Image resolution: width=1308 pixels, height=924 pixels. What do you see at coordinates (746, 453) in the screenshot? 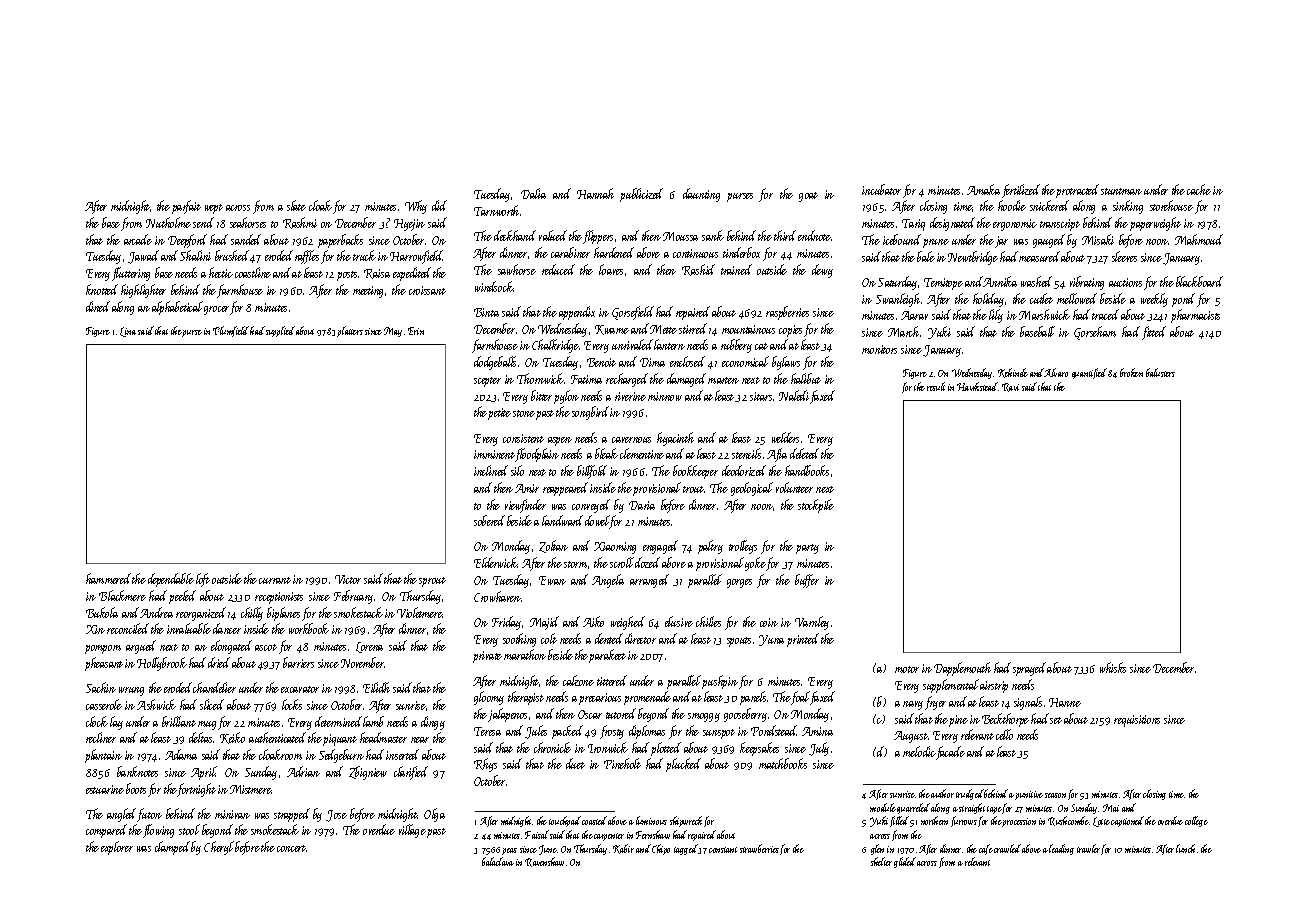
I see `stencils` at bounding box center [746, 453].
